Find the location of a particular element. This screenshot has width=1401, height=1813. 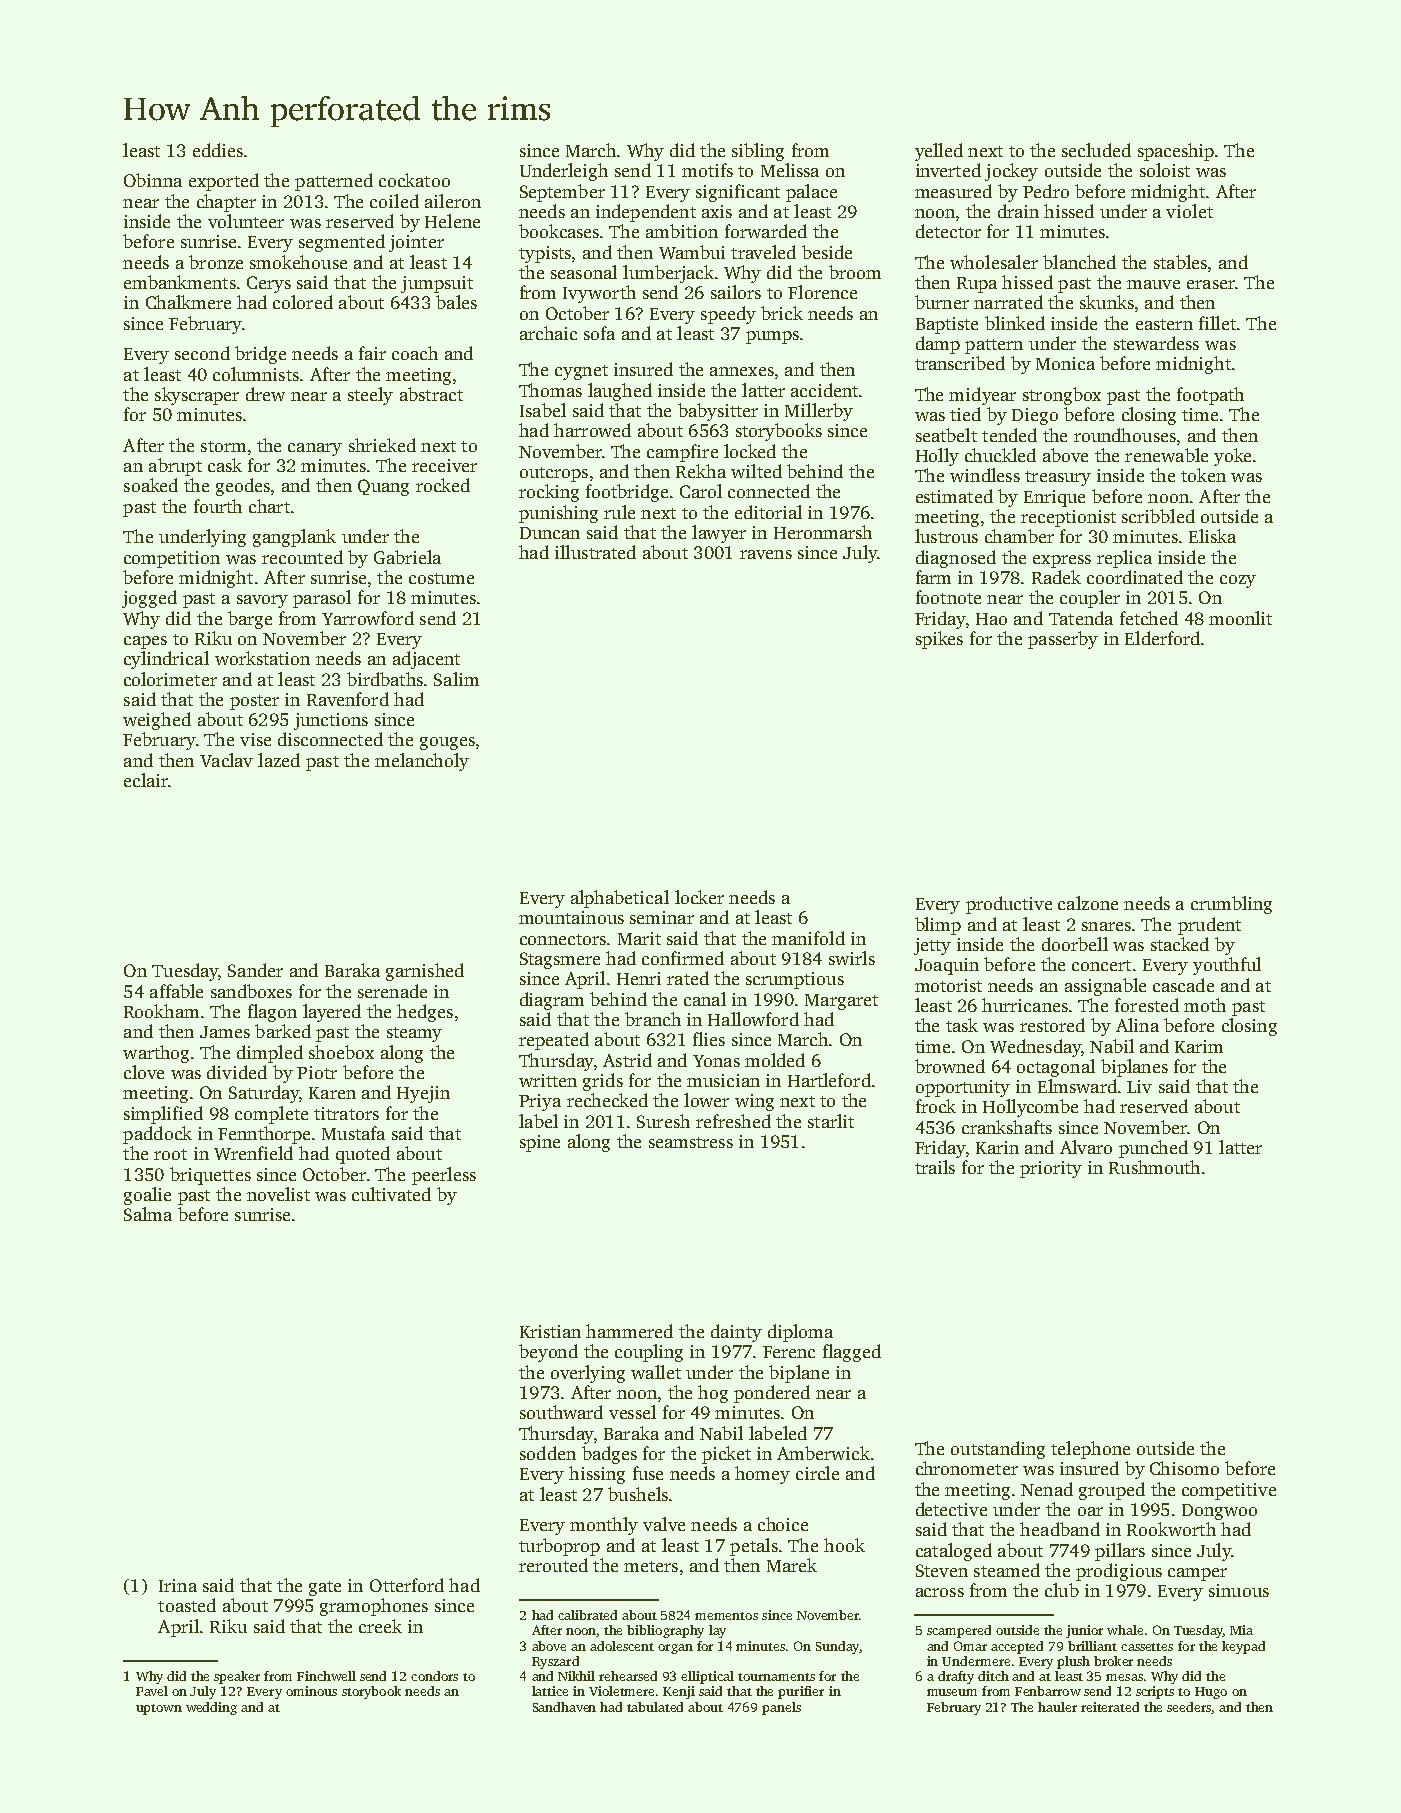

hauler is located at coordinates (1057, 1707).
